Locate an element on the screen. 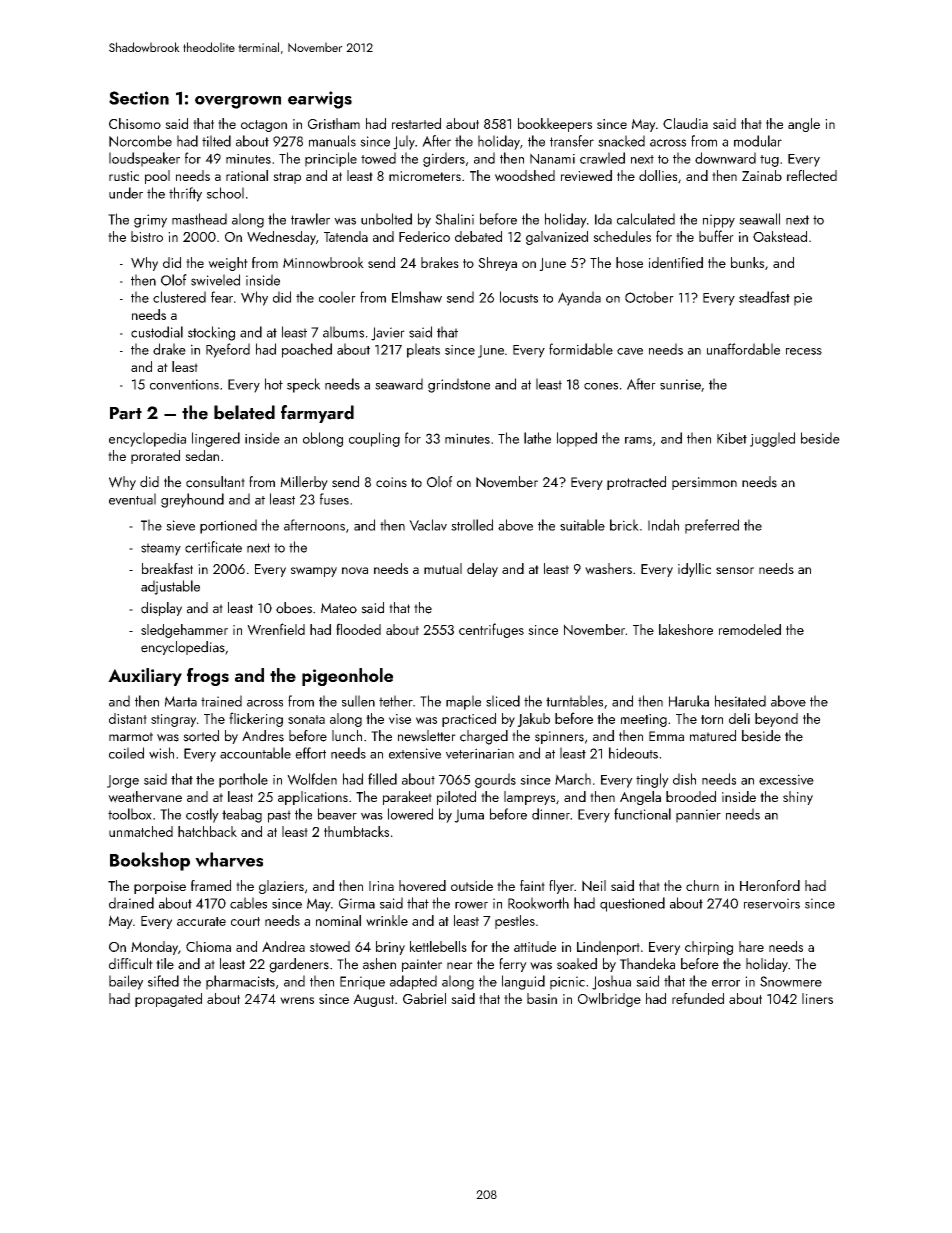  fear is located at coordinates (222, 297).
